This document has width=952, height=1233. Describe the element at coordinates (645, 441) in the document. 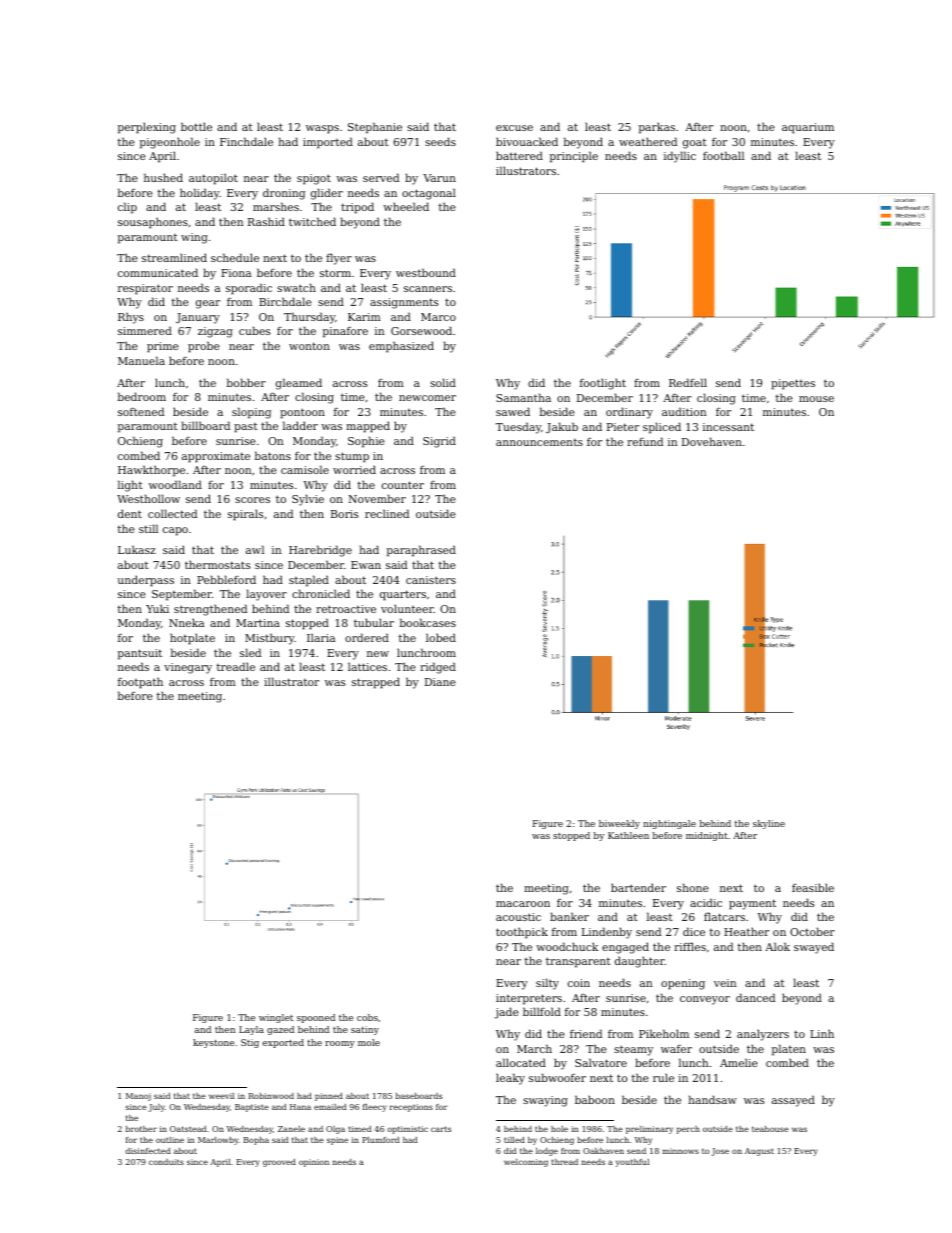

I see `refund` at that location.
